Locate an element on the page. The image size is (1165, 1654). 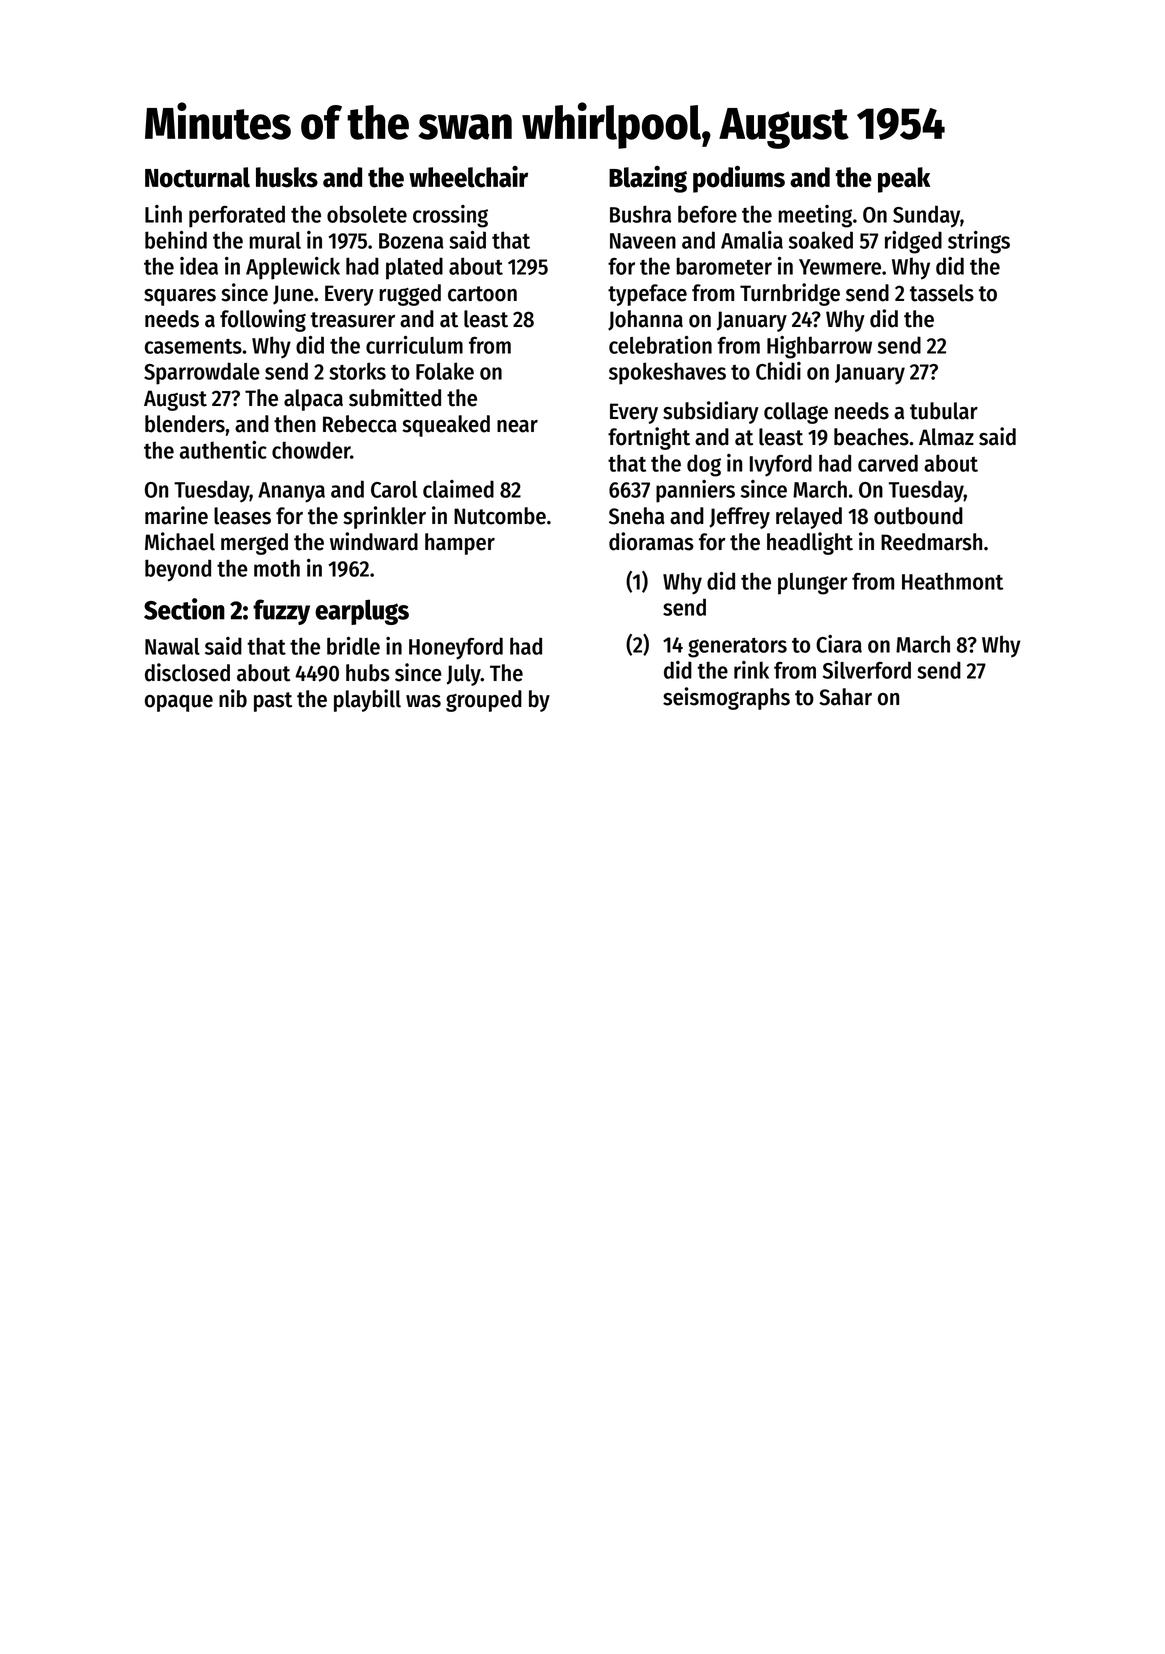
fortnight is located at coordinates (649, 438).
